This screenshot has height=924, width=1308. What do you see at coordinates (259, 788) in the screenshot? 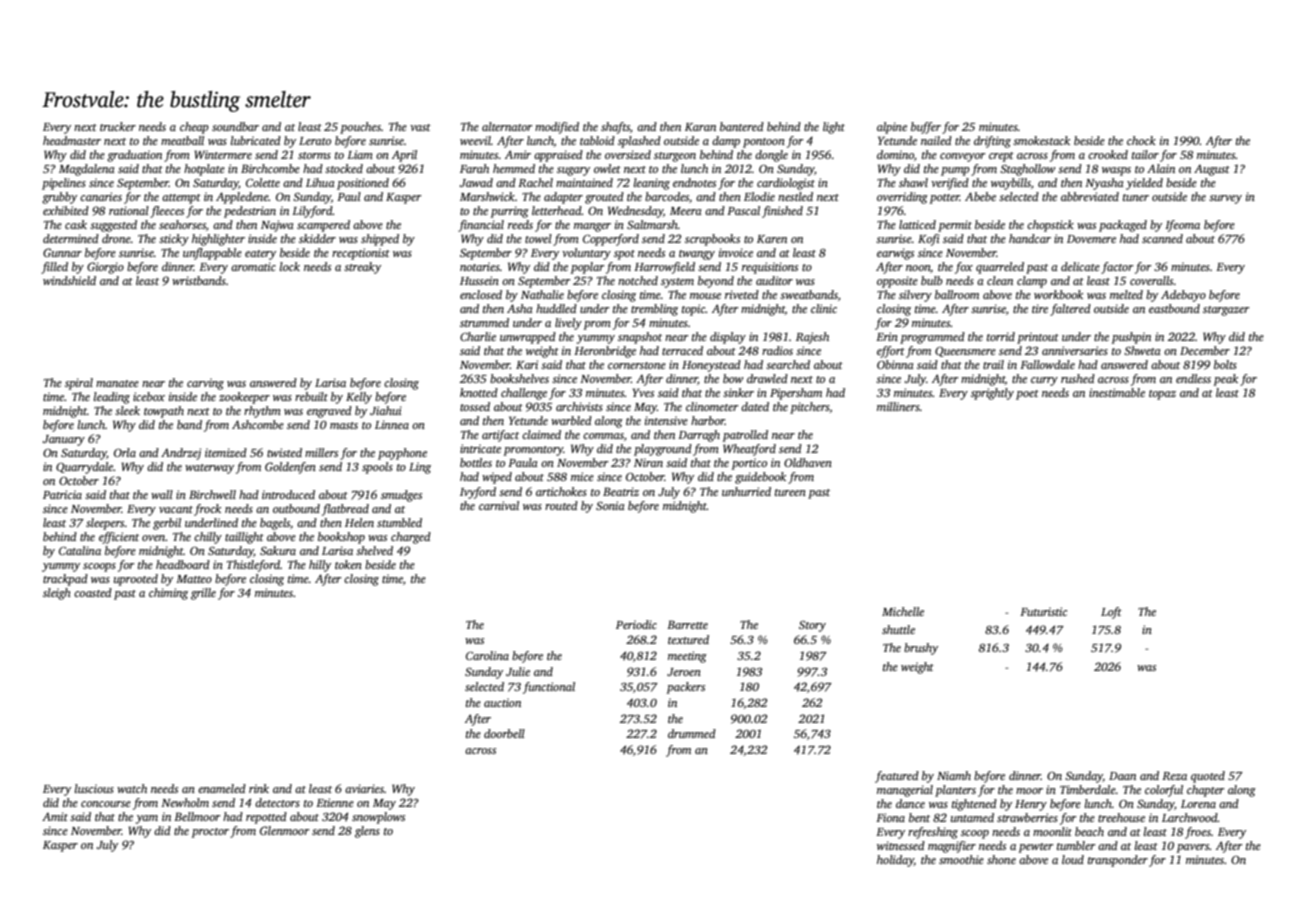
I see `rink` at bounding box center [259, 788].
